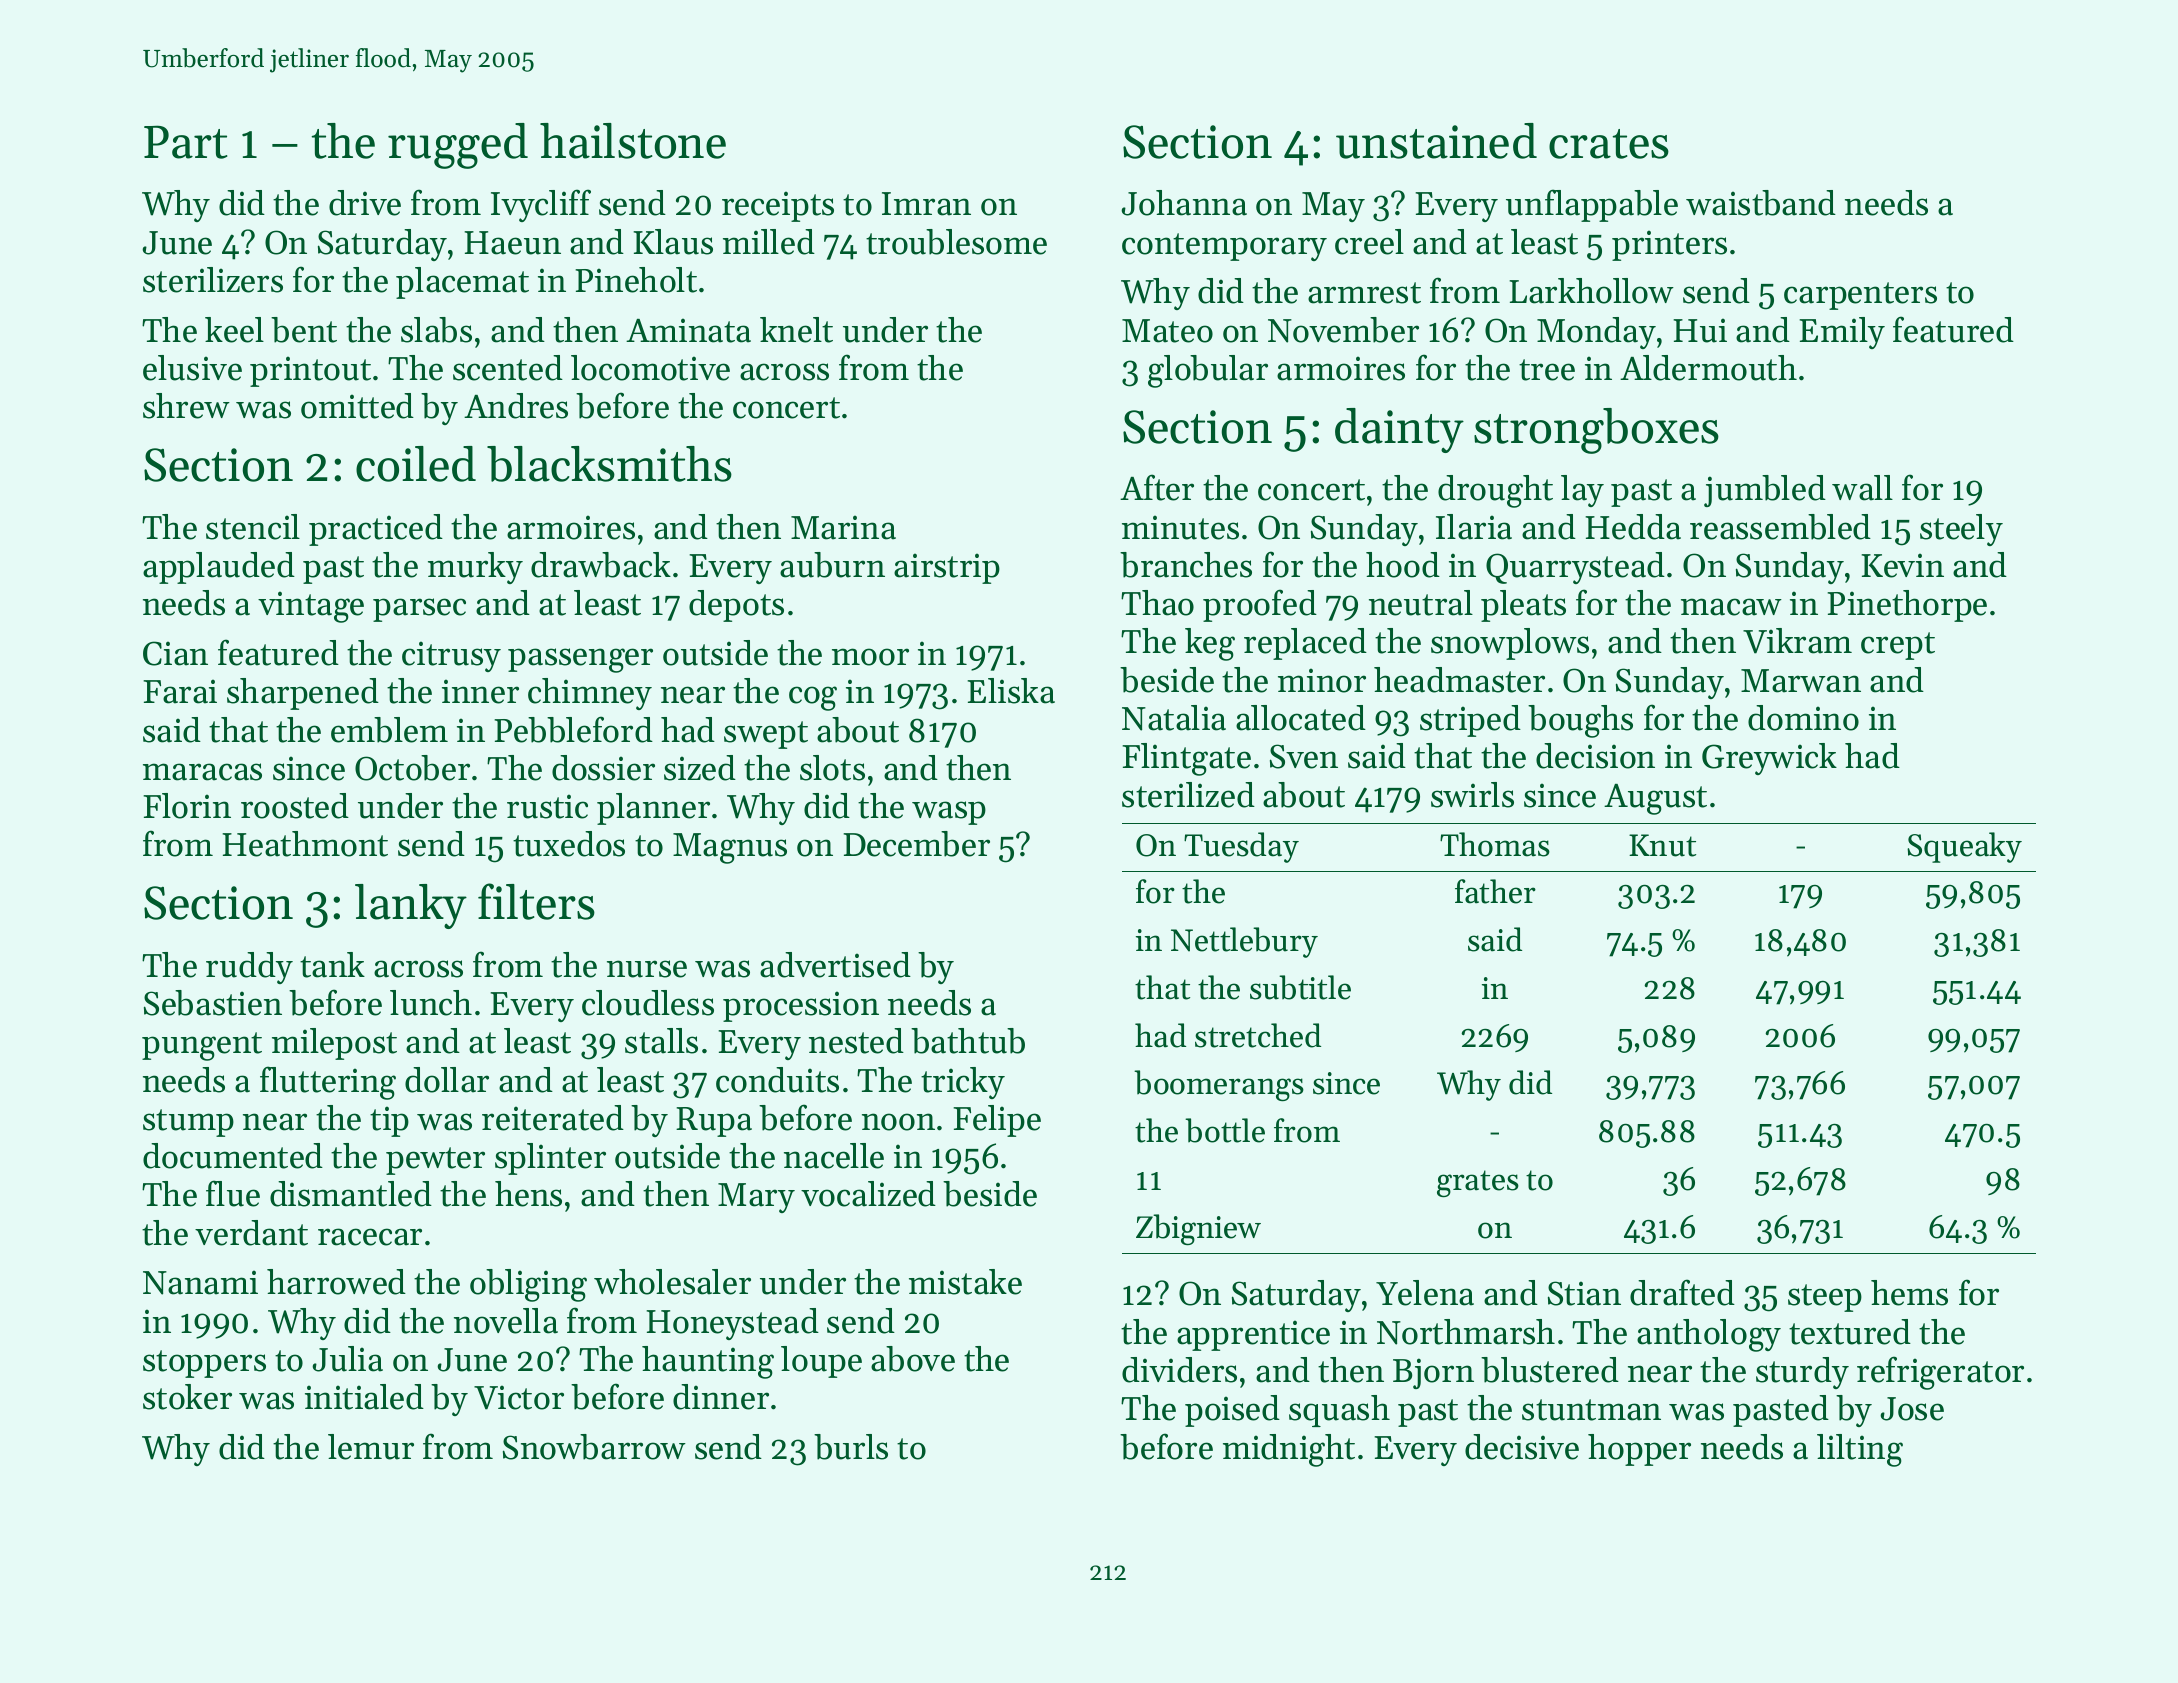 The height and width of the image is (1683, 2178). What do you see at coordinates (311, 607) in the image?
I see `vintage` at bounding box center [311, 607].
